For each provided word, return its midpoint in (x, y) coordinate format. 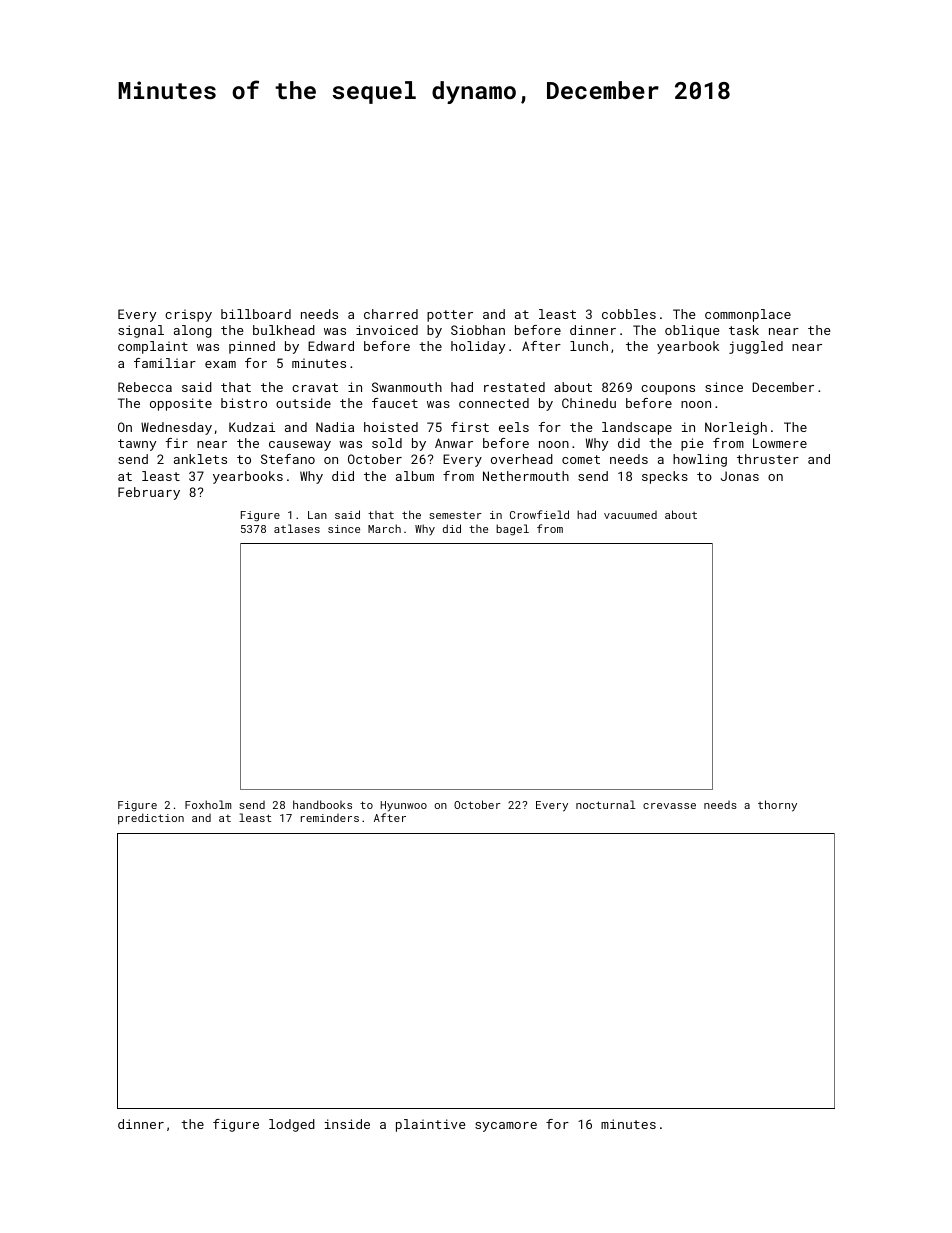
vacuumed (630, 515)
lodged (292, 1125)
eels (514, 427)
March (384, 528)
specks (665, 477)
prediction (151, 818)
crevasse (669, 806)
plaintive (431, 1125)
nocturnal (606, 804)
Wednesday (176, 428)
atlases (297, 528)
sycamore (506, 1127)
